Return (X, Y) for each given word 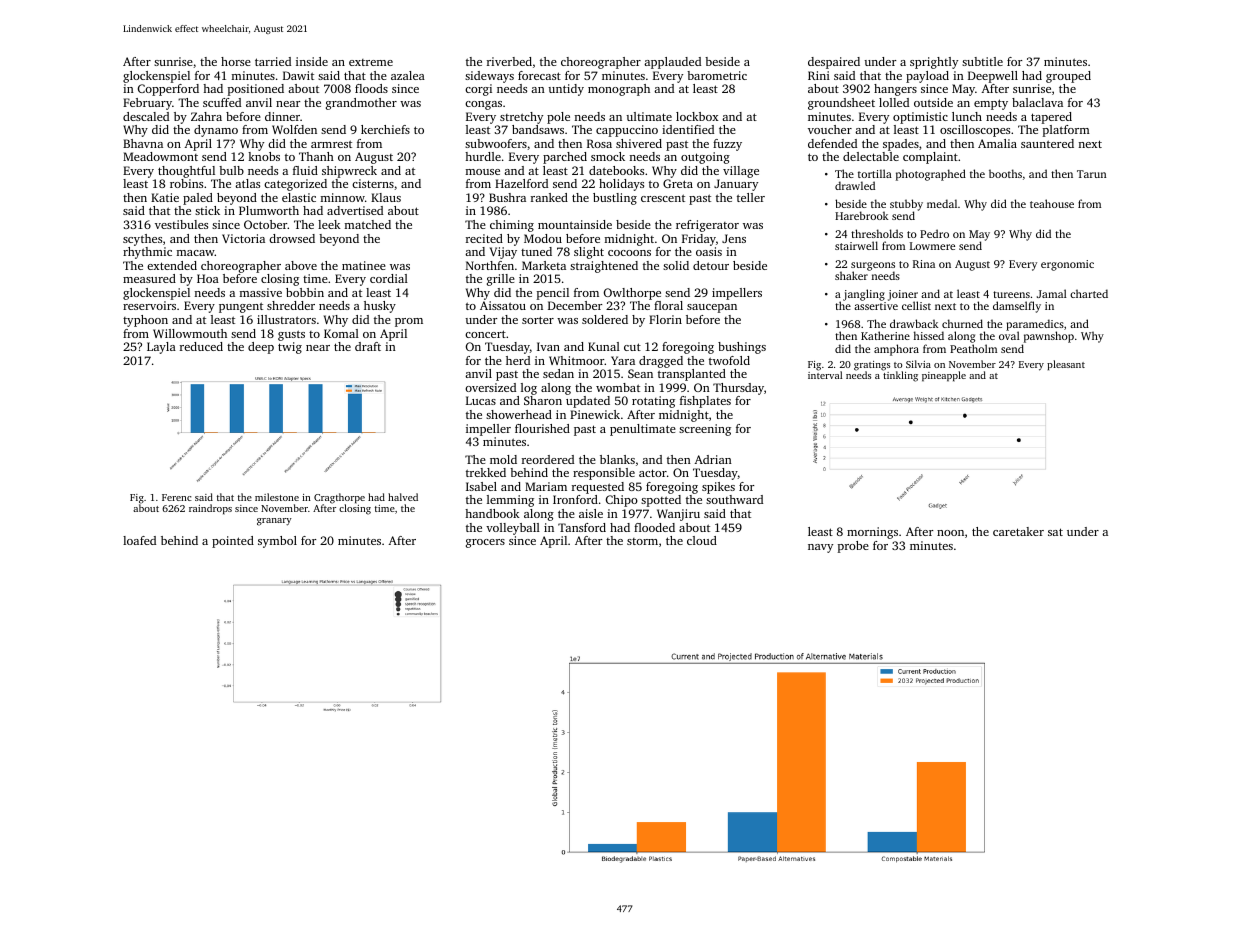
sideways (489, 77)
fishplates (705, 402)
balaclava (1037, 102)
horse (236, 61)
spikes (718, 488)
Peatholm (973, 348)
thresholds (877, 233)
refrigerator (707, 226)
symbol (277, 542)
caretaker (1018, 531)
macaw (196, 253)
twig (290, 348)
